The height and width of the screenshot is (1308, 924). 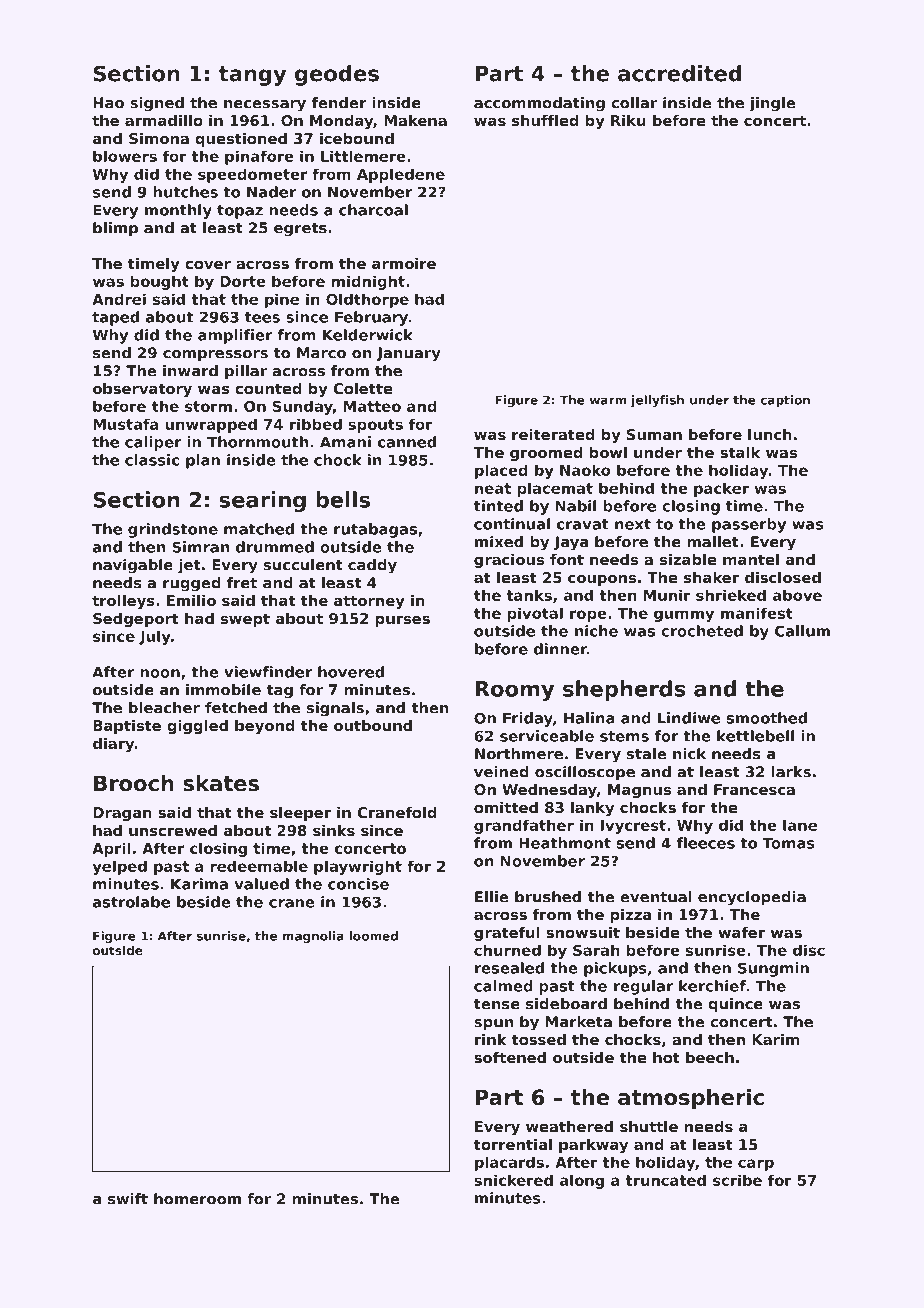 I want to click on jingle, so click(x=772, y=104).
